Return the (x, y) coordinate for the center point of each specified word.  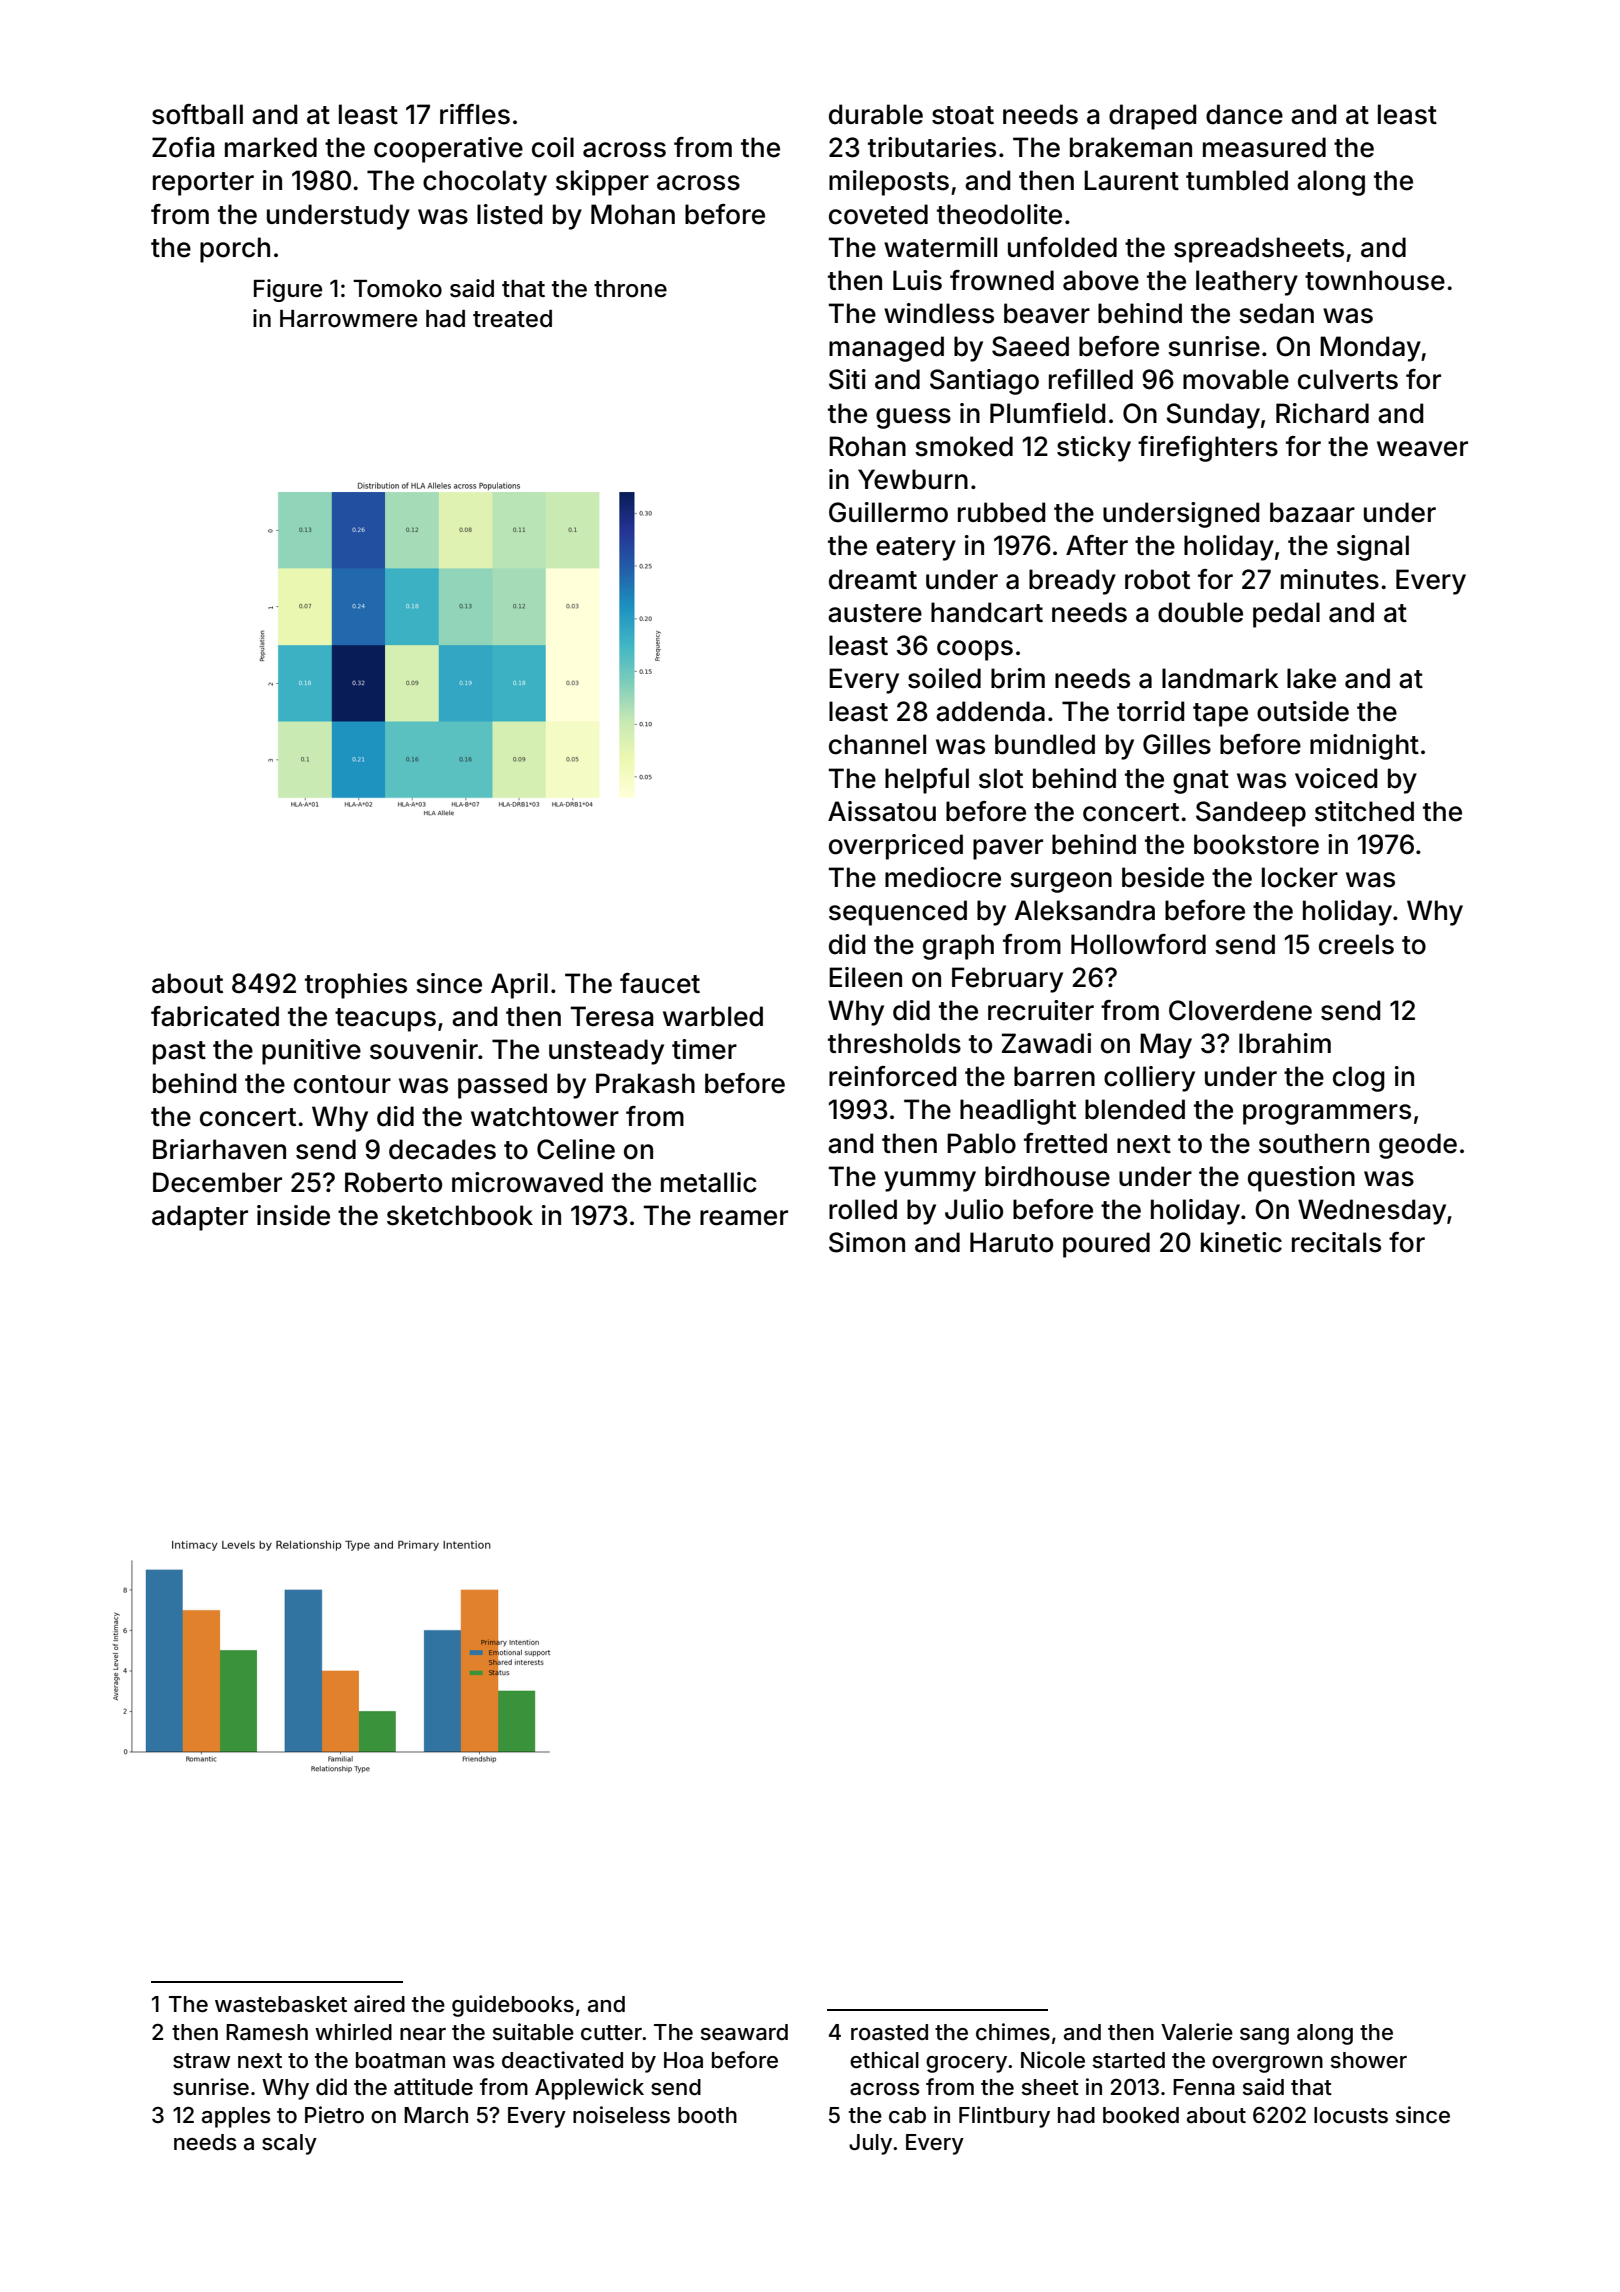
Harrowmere (348, 319)
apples (236, 2117)
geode (1418, 1146)
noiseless (621, 2115)
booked (1141, 2115)
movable (1236, 379)
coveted (878, 214)
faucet (660, 983)
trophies (356, 986)
